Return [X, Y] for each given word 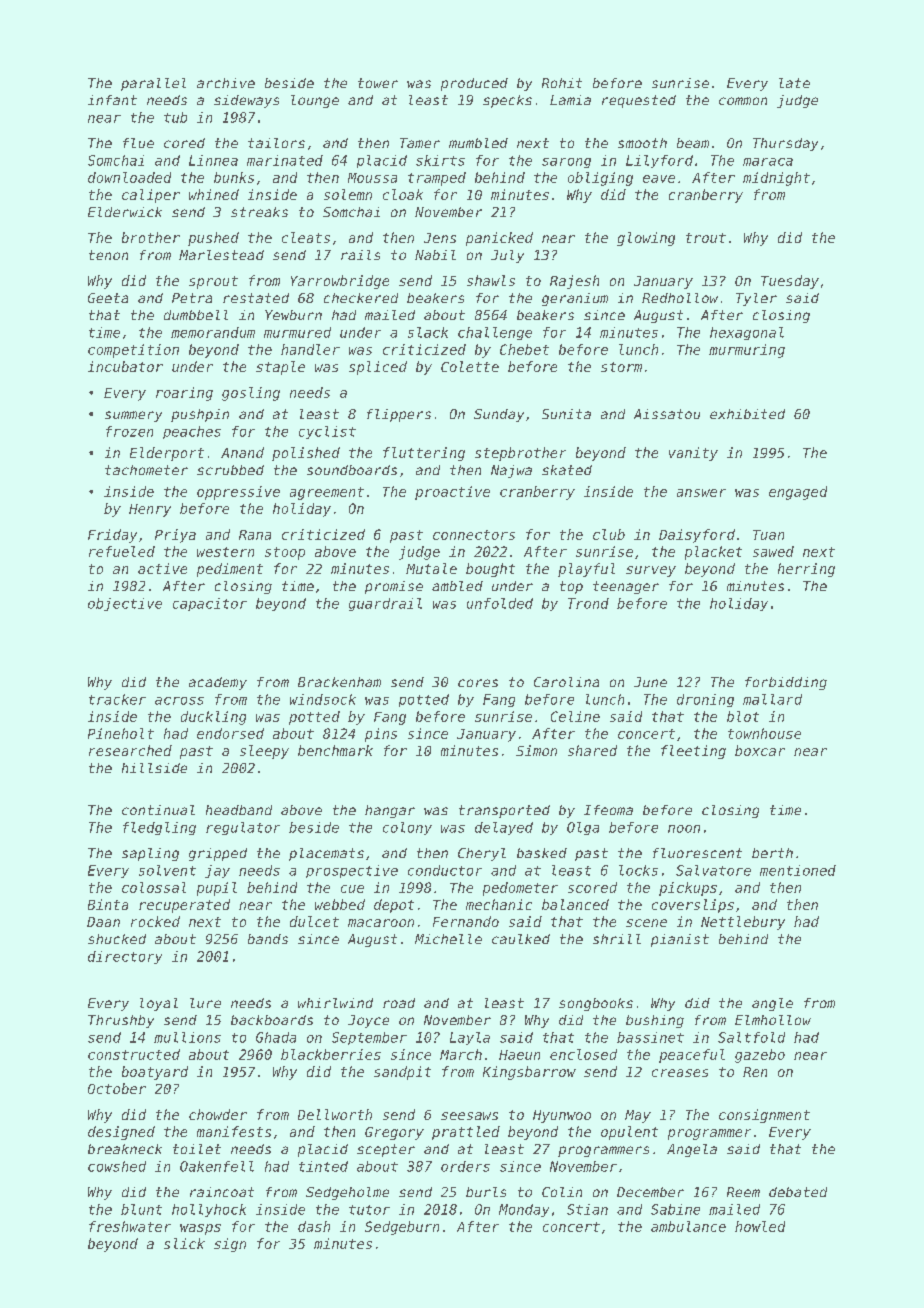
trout [706, 238]
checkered [361, 298]
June [650, 682]
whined [214, 194]
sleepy [264, 752]
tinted [323, 1166]
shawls [491, 280]
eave [659, 179]
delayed [504, 828]
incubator [125, 366]
